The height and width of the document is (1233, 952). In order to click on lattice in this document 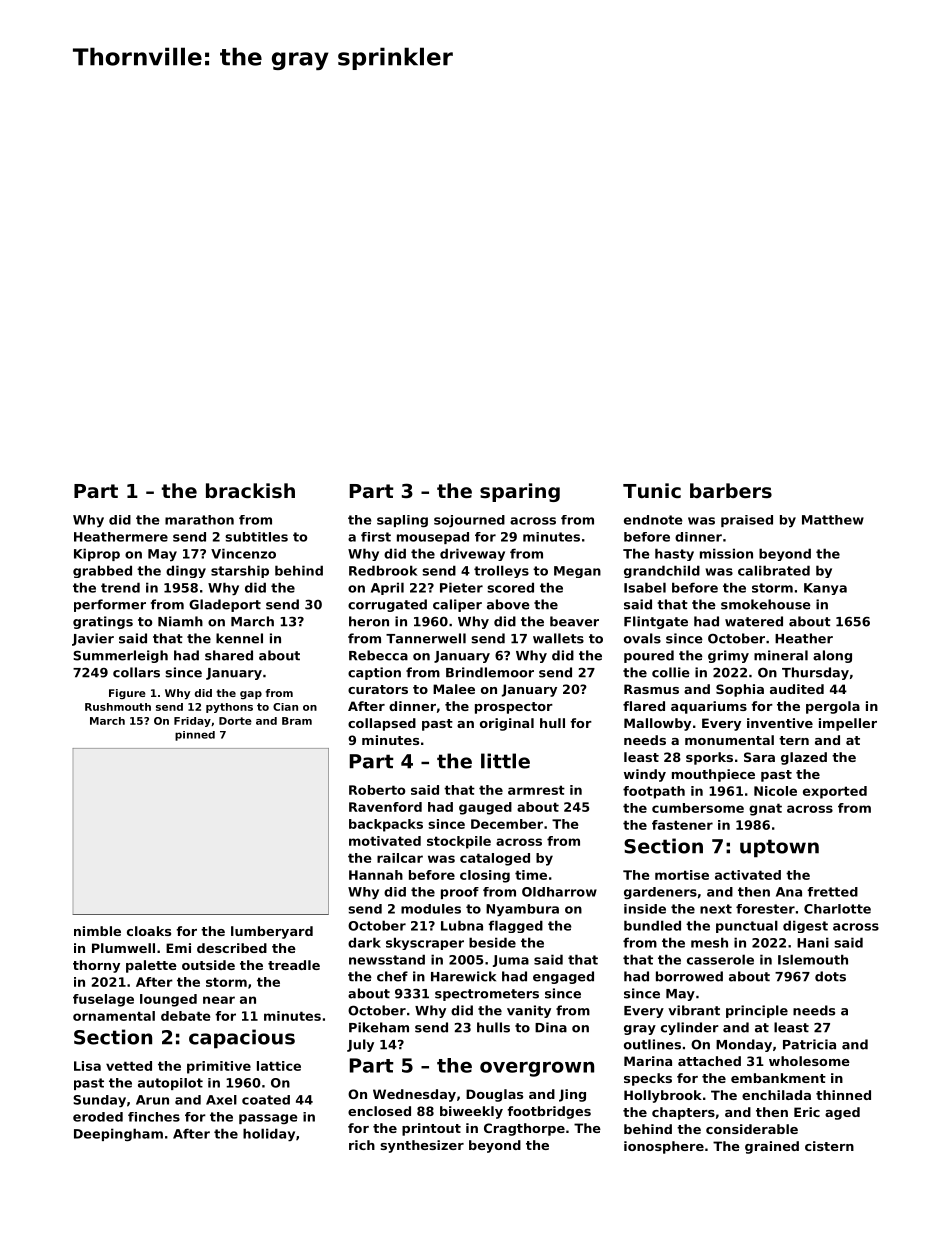, I will do `click(279, 1066)`.
